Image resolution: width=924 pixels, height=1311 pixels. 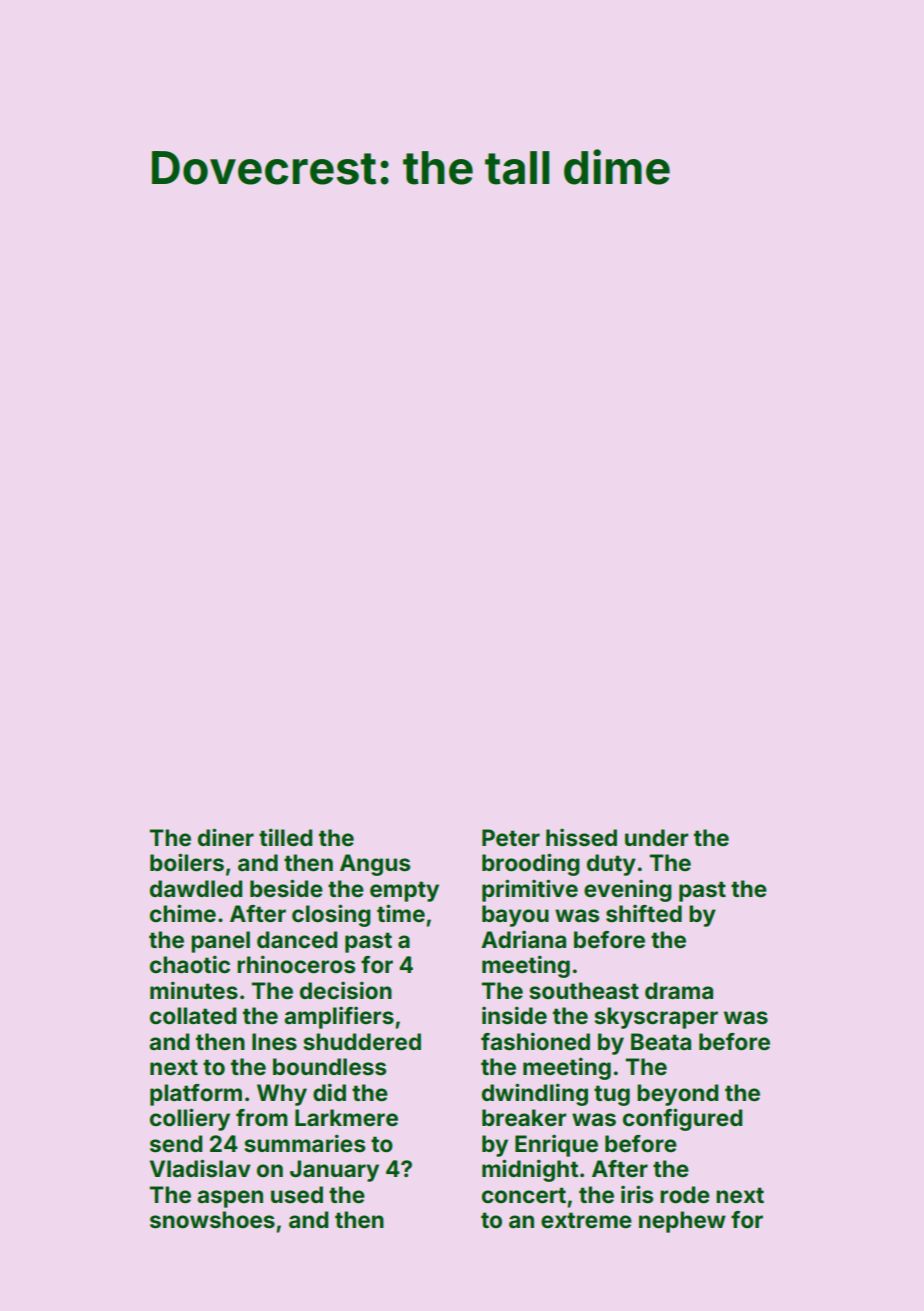 What do you see at coordinates (212, 1220) in the screenshot?
I see `snowshoes` at bounding box center [212, 1220].
